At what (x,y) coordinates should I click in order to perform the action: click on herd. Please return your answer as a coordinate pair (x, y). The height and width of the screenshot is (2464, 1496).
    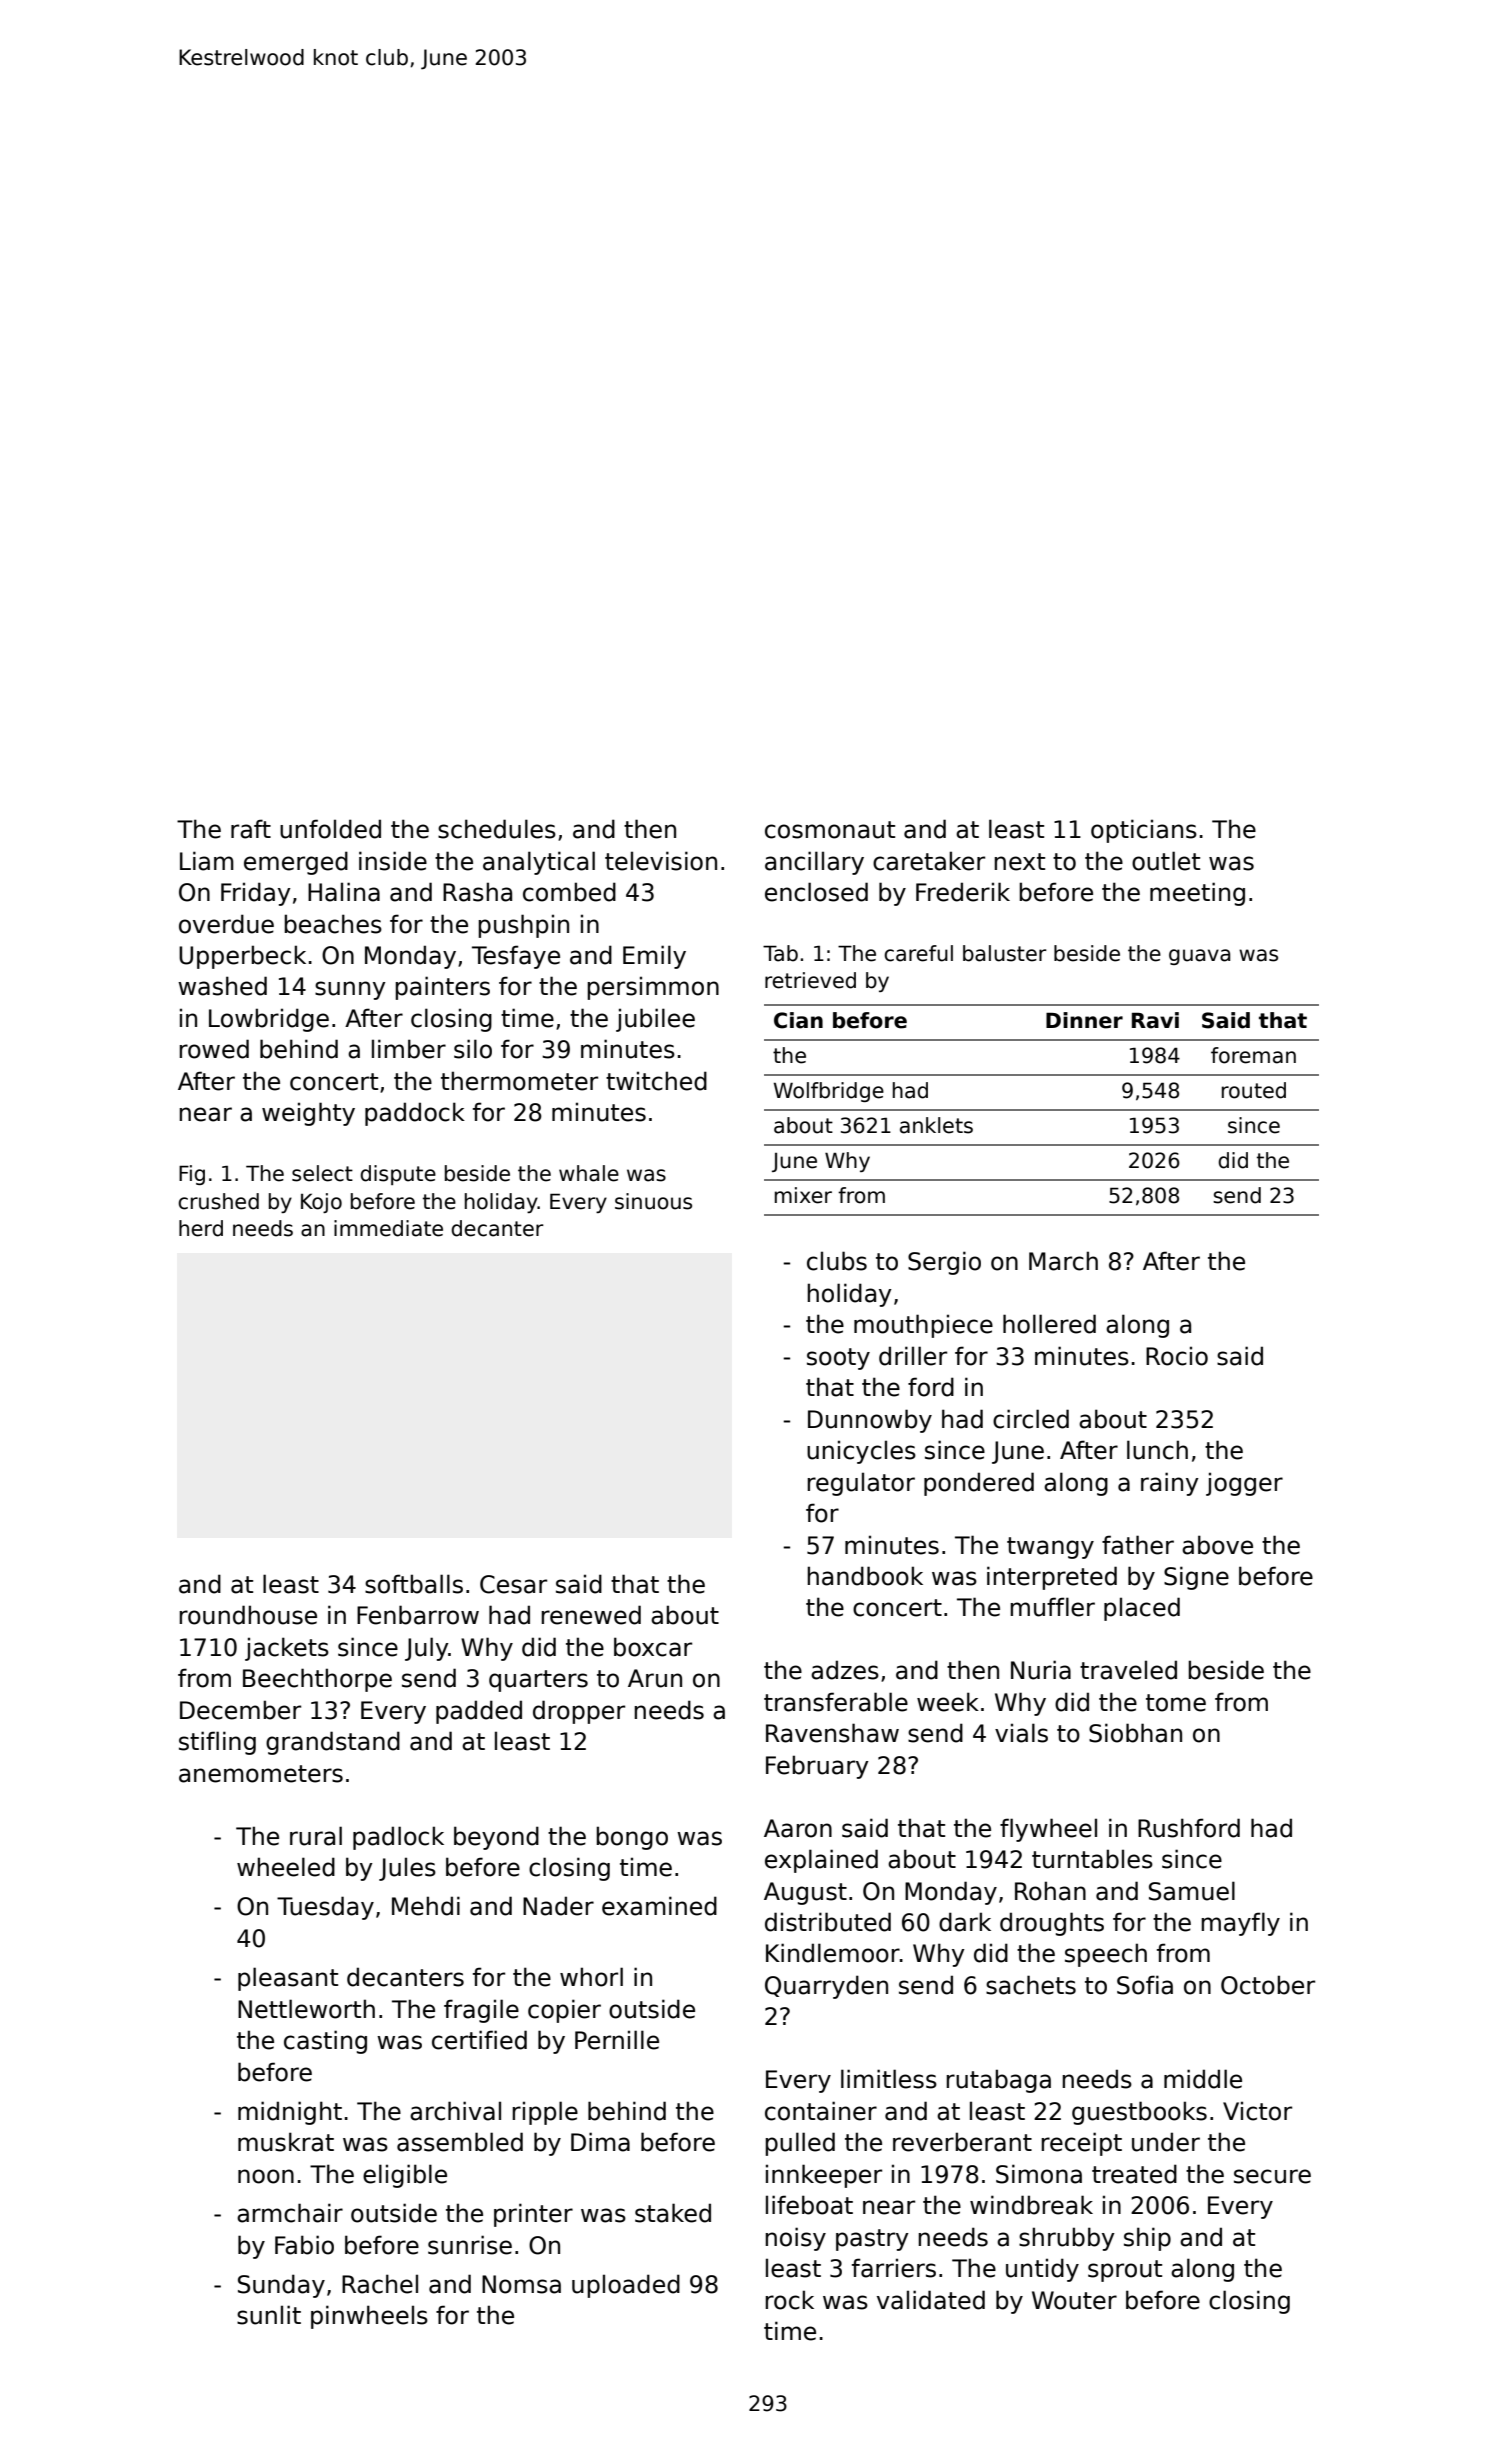
    Looking at the image, I should click on (201, 1228).
